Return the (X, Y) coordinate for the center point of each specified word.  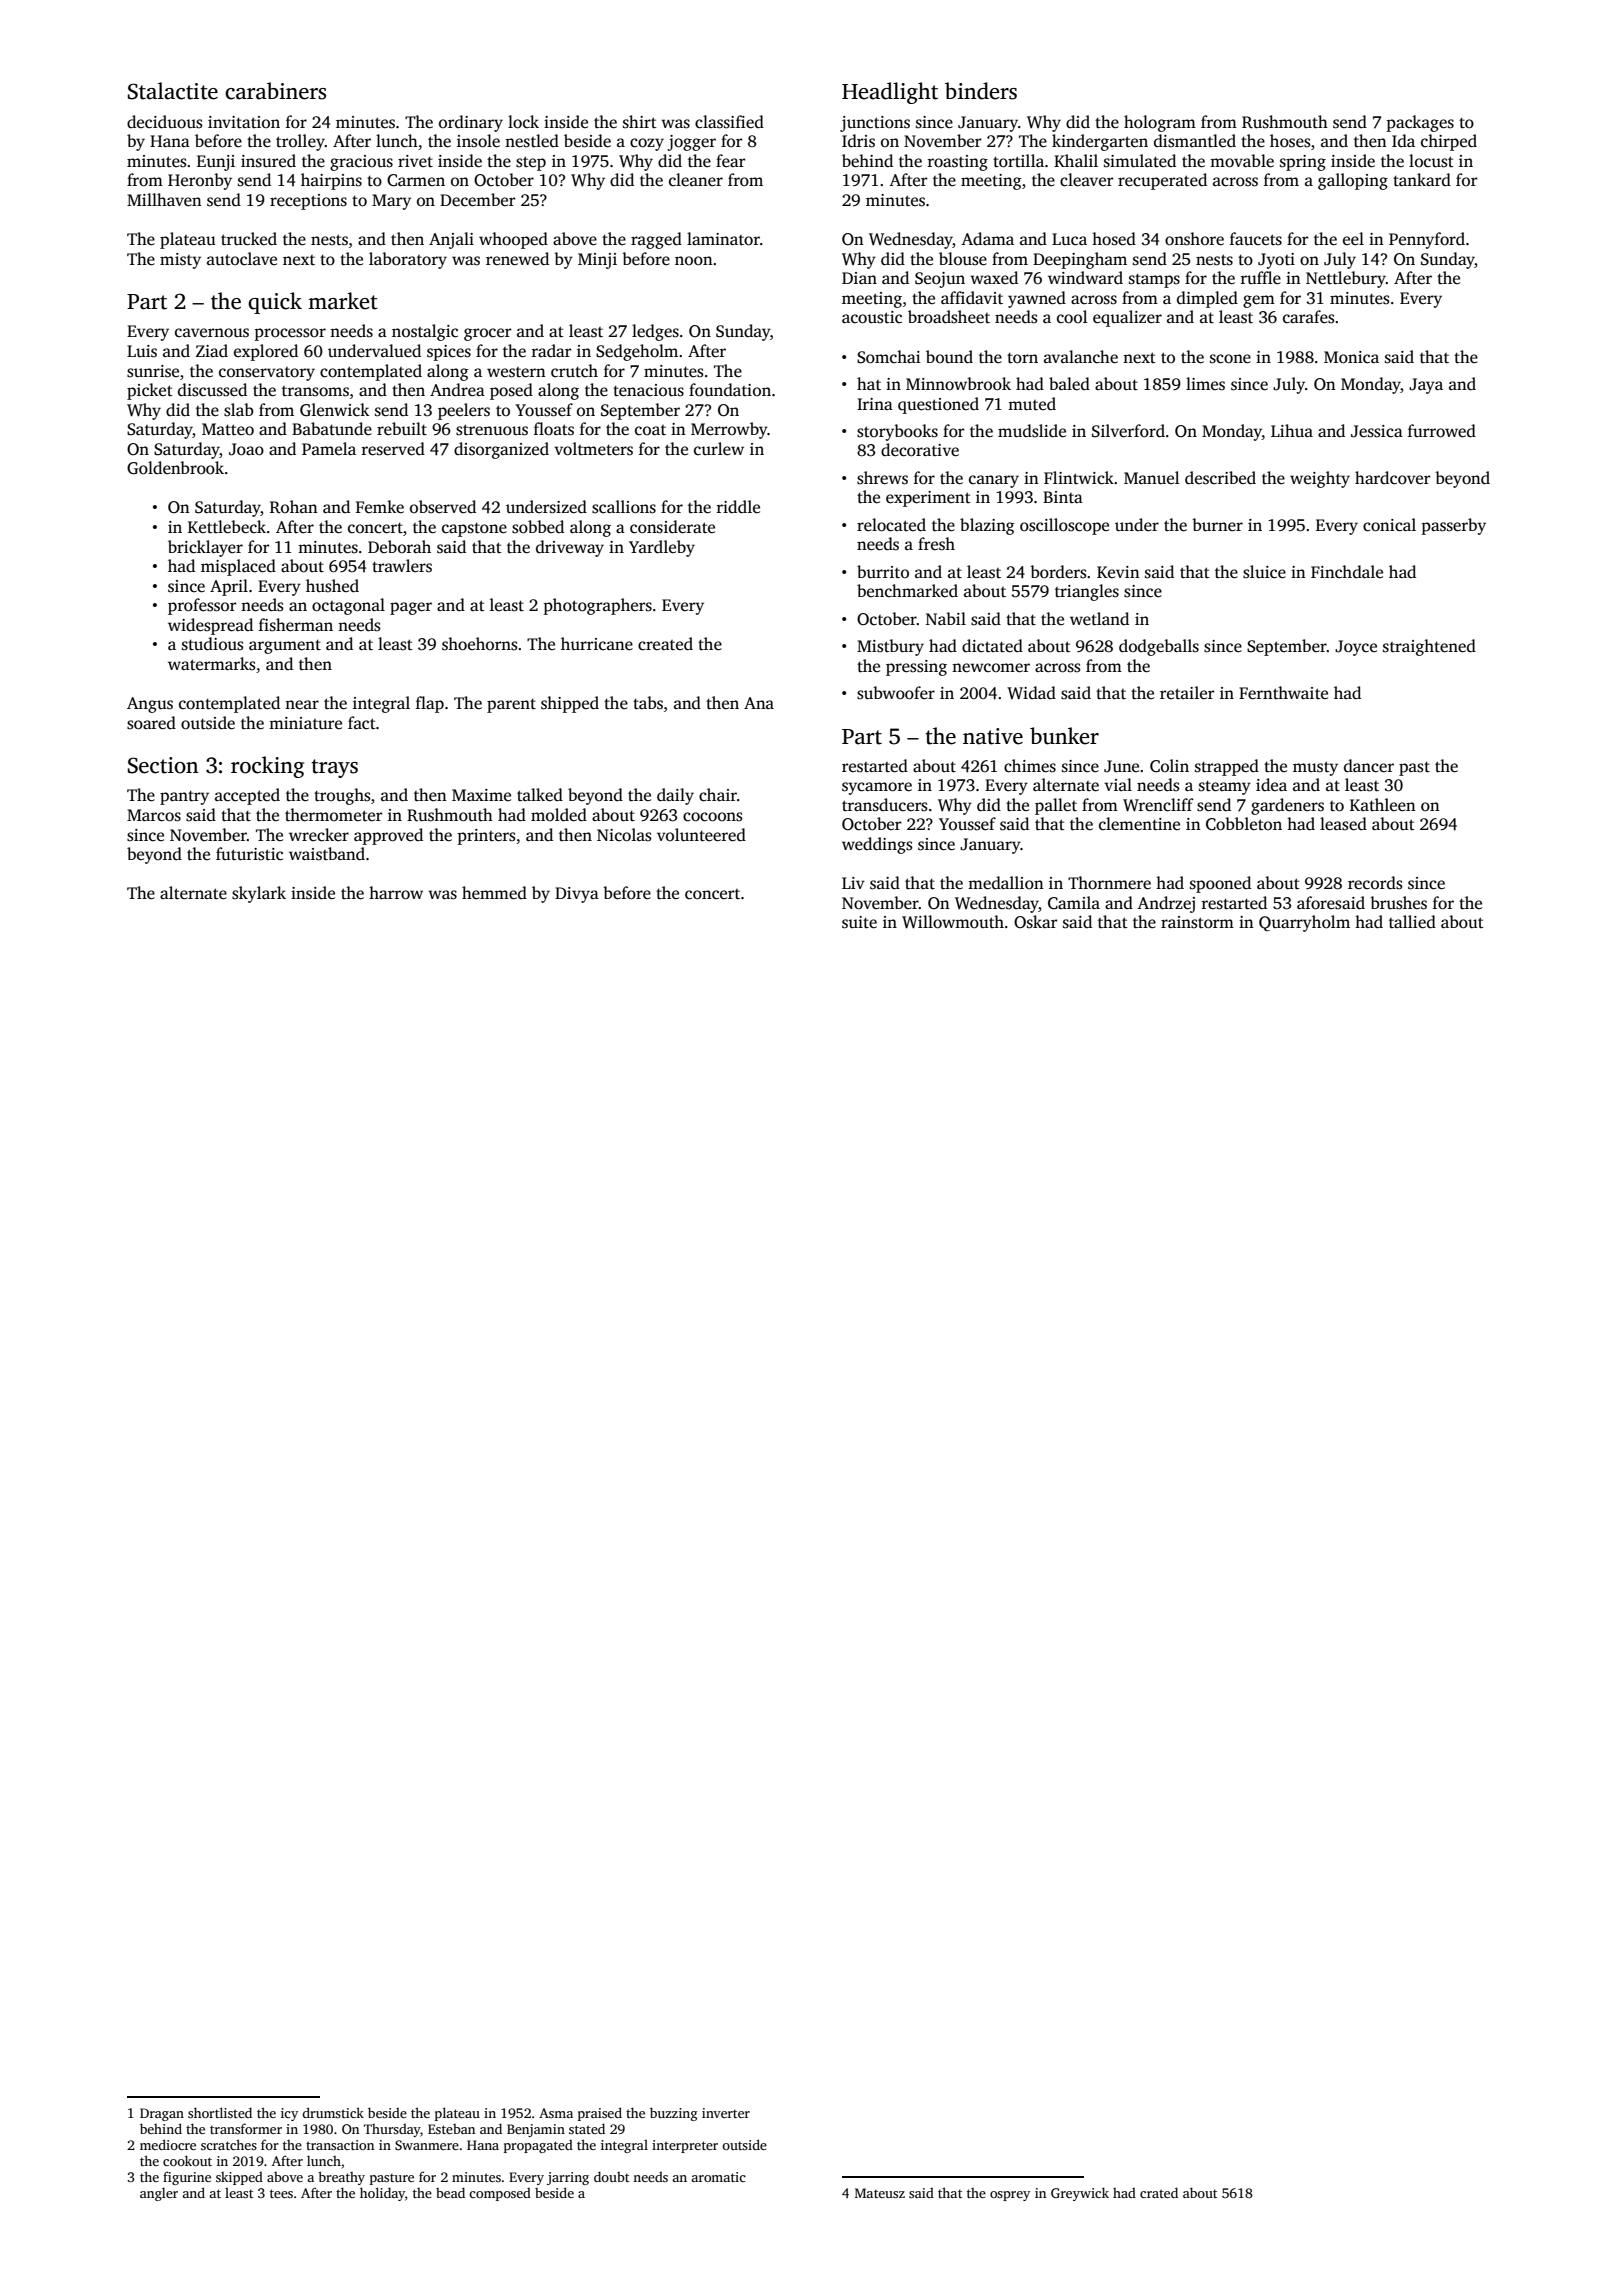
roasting (958, 163)
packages (1420, 123)
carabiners (275, 91)
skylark (259, 894)
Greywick (1080, 2194)
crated (1159, 2192)
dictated (992, 646)
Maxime (481, 795)
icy (289, 2114)
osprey (1010, 2196)
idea (1271, 784)
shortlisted (220, 2112)
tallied (1412, 922)
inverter (726, 2113)
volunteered (701, 835)
